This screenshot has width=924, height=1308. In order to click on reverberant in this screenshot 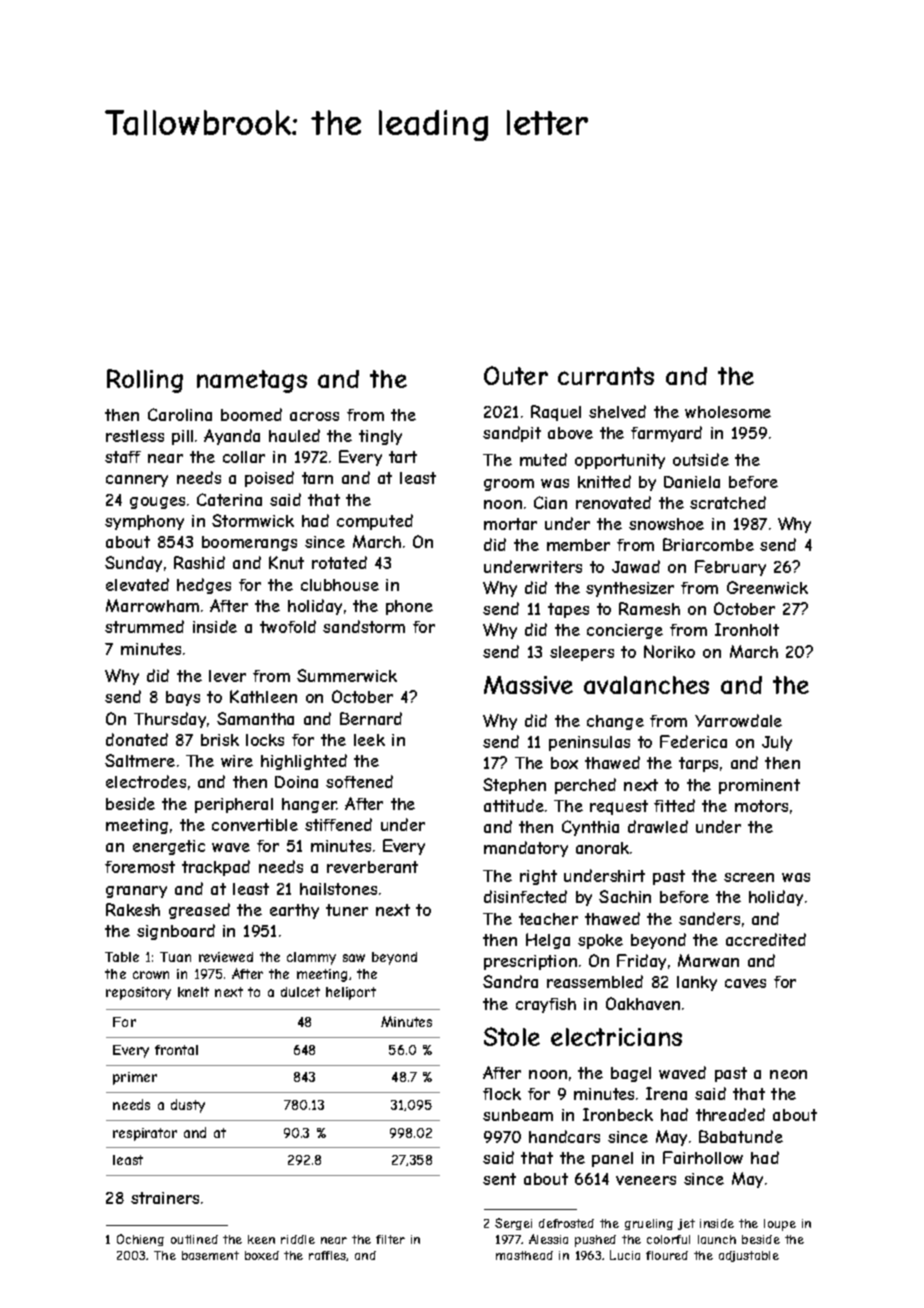, I will do `click(372, 867)`.
